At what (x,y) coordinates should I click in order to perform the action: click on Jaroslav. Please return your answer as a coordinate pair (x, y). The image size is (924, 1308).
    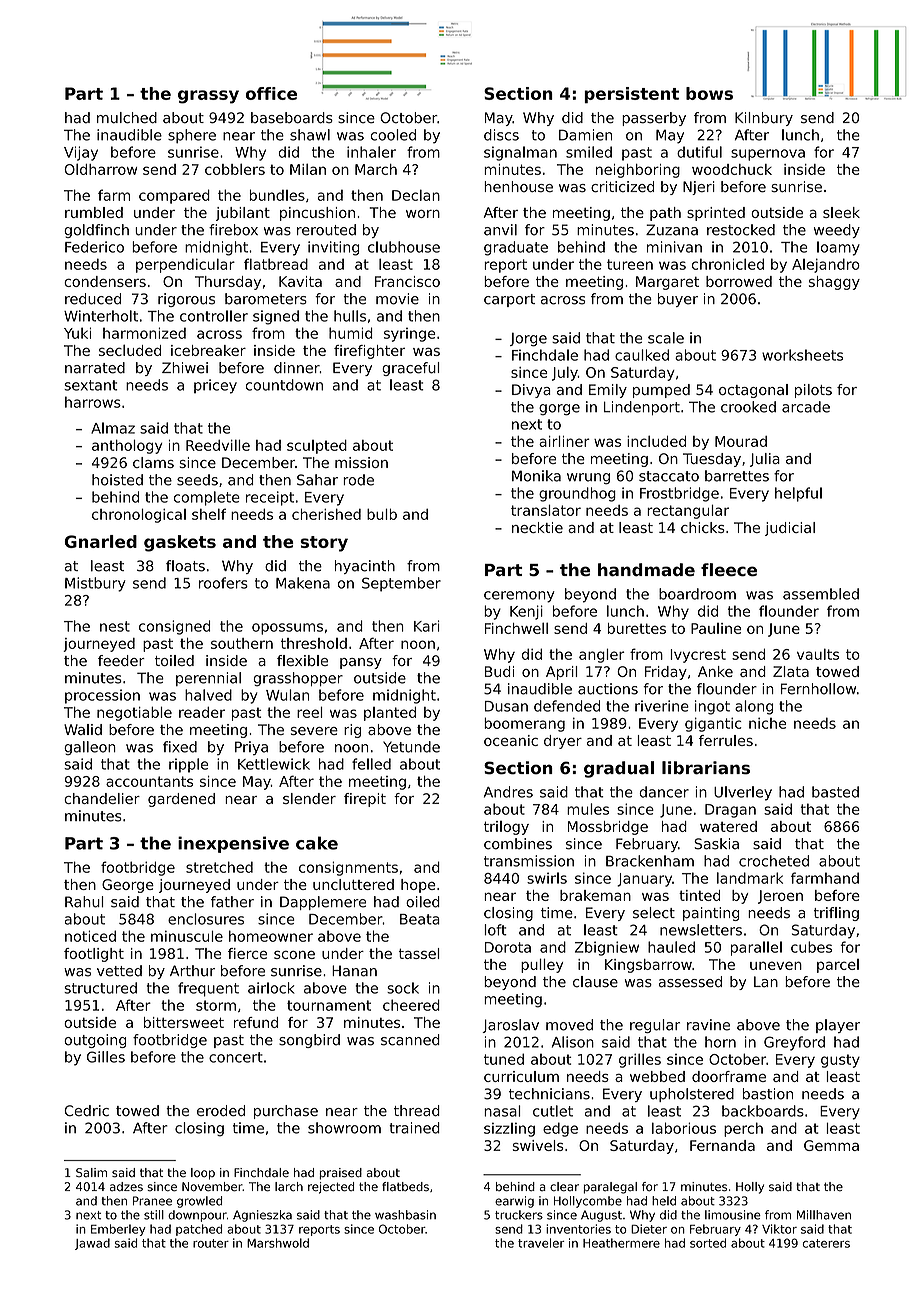
    Looking at the image, I should click on (510, 1026).
